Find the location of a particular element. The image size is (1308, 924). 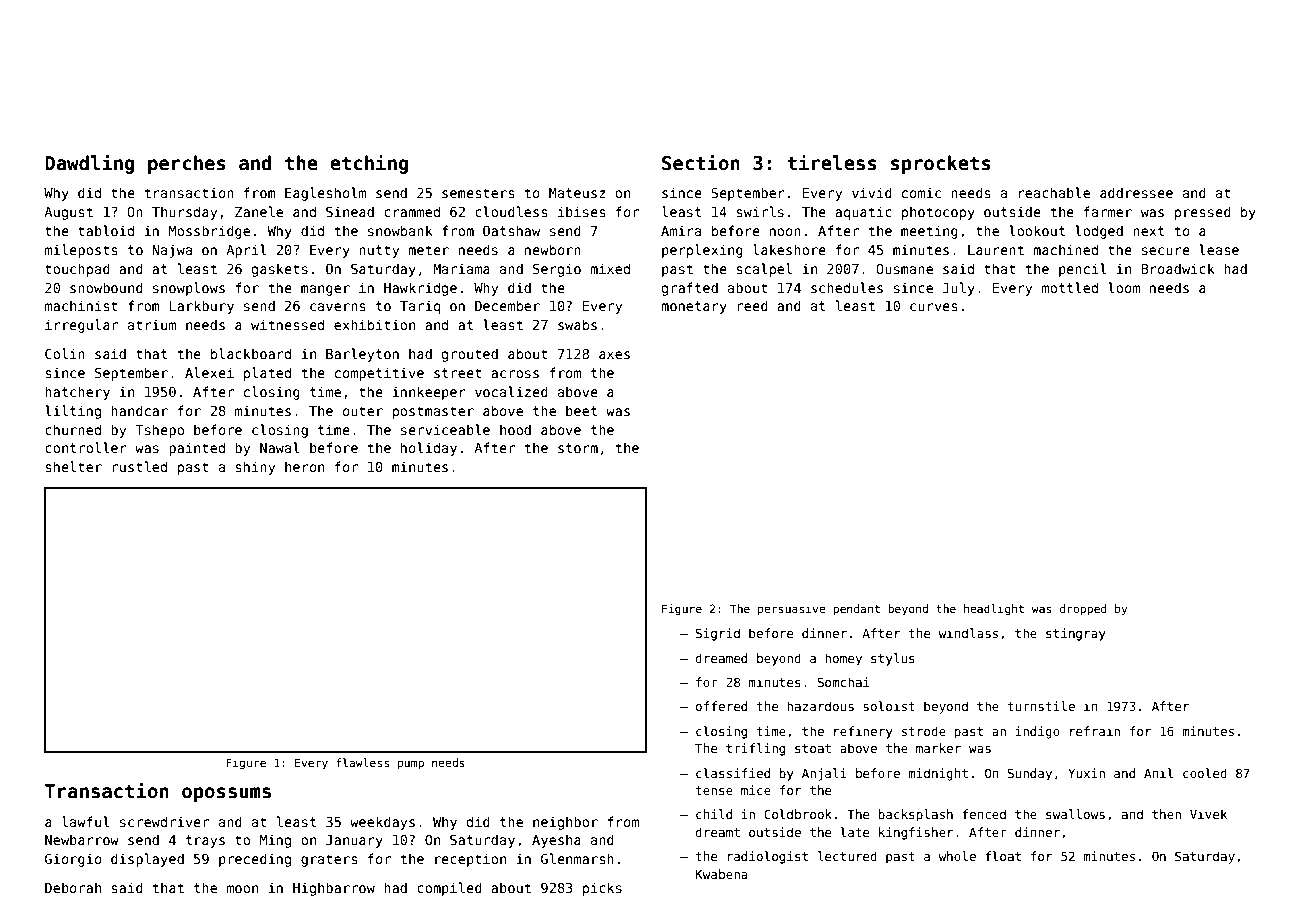

dropped is located at coordinates (1083, 609).
